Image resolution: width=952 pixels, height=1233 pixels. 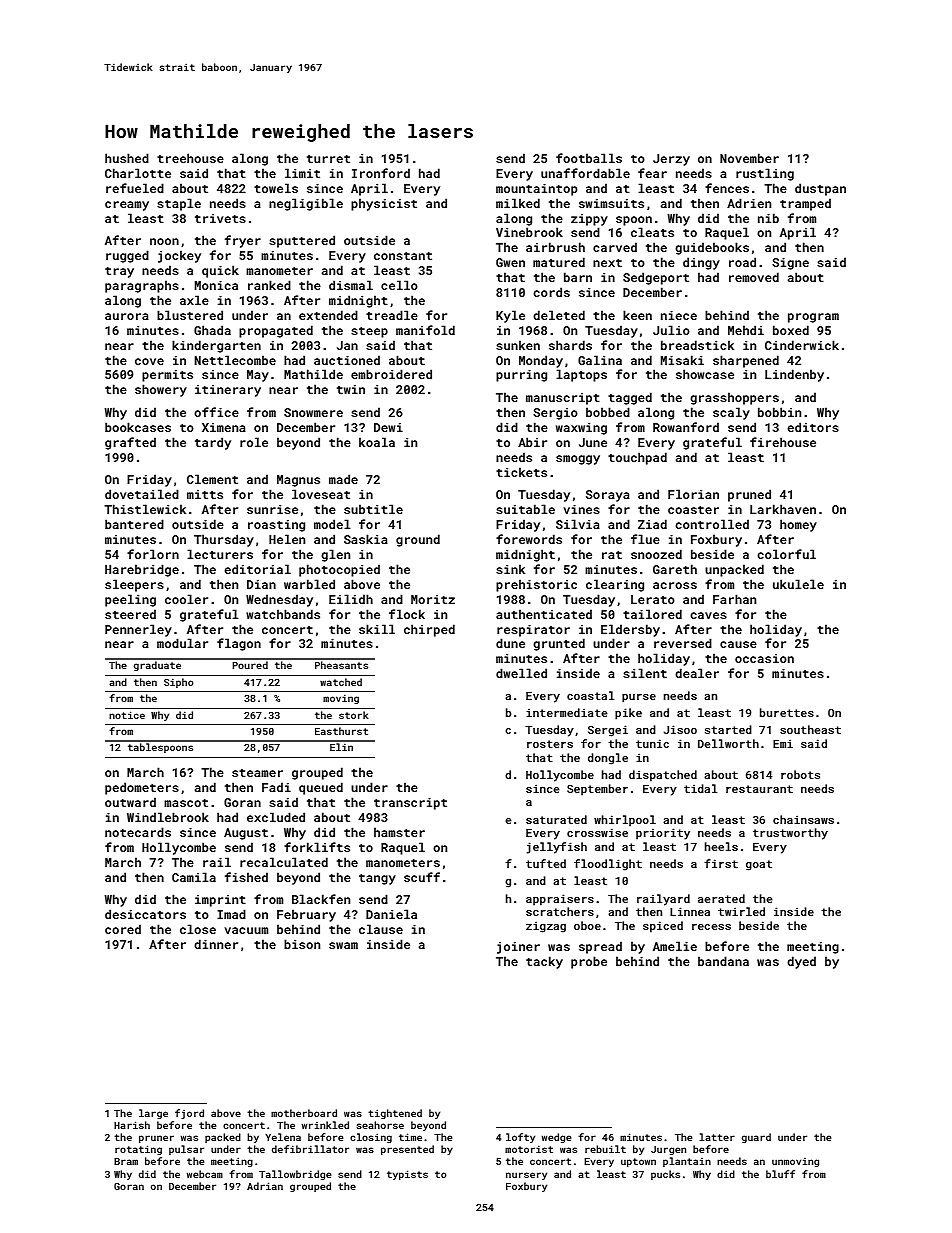 I want to click on dinner, so click(x=216, y=944).
